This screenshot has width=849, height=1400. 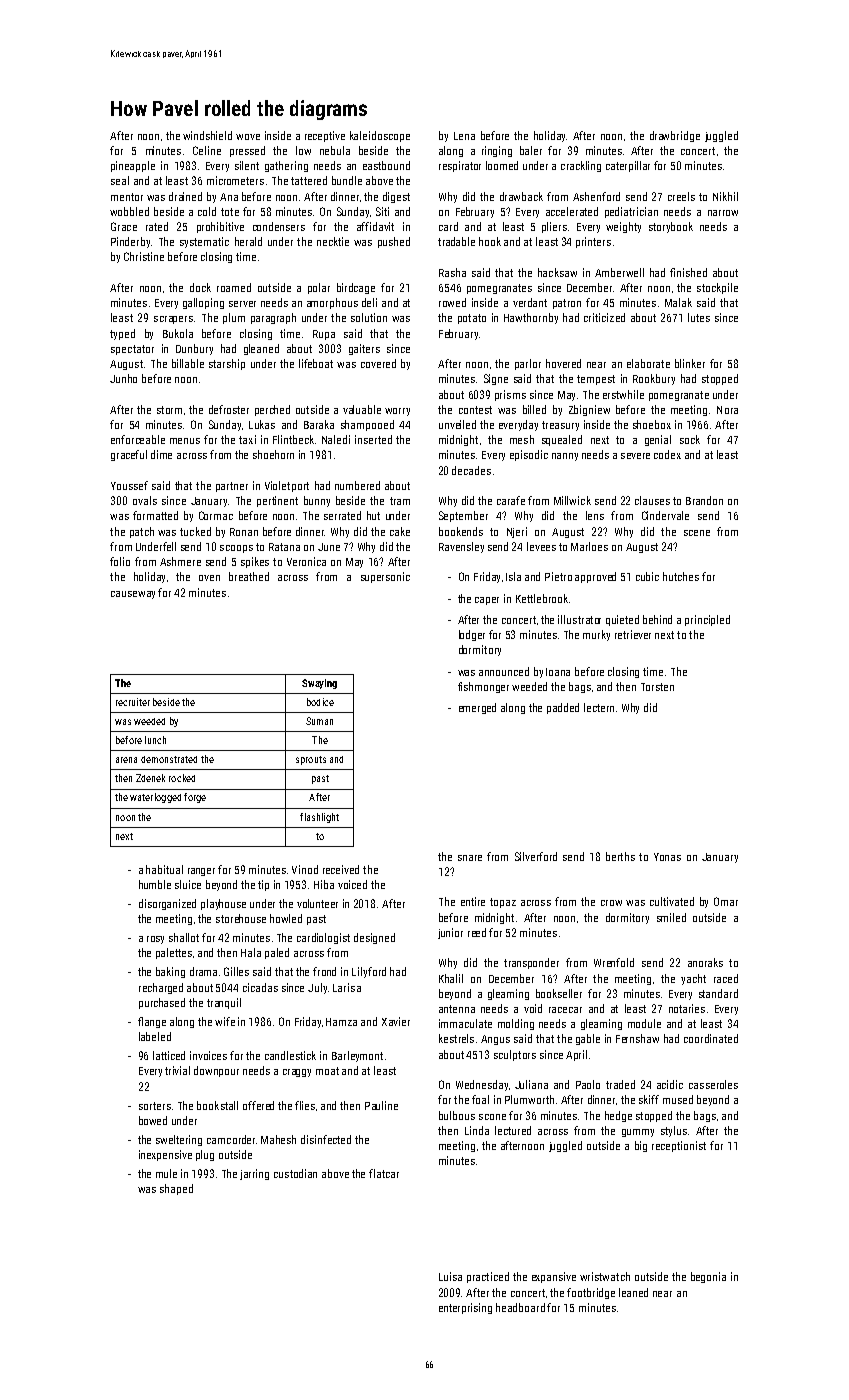 I want to click on plug, so click(x=205, y=1155).
